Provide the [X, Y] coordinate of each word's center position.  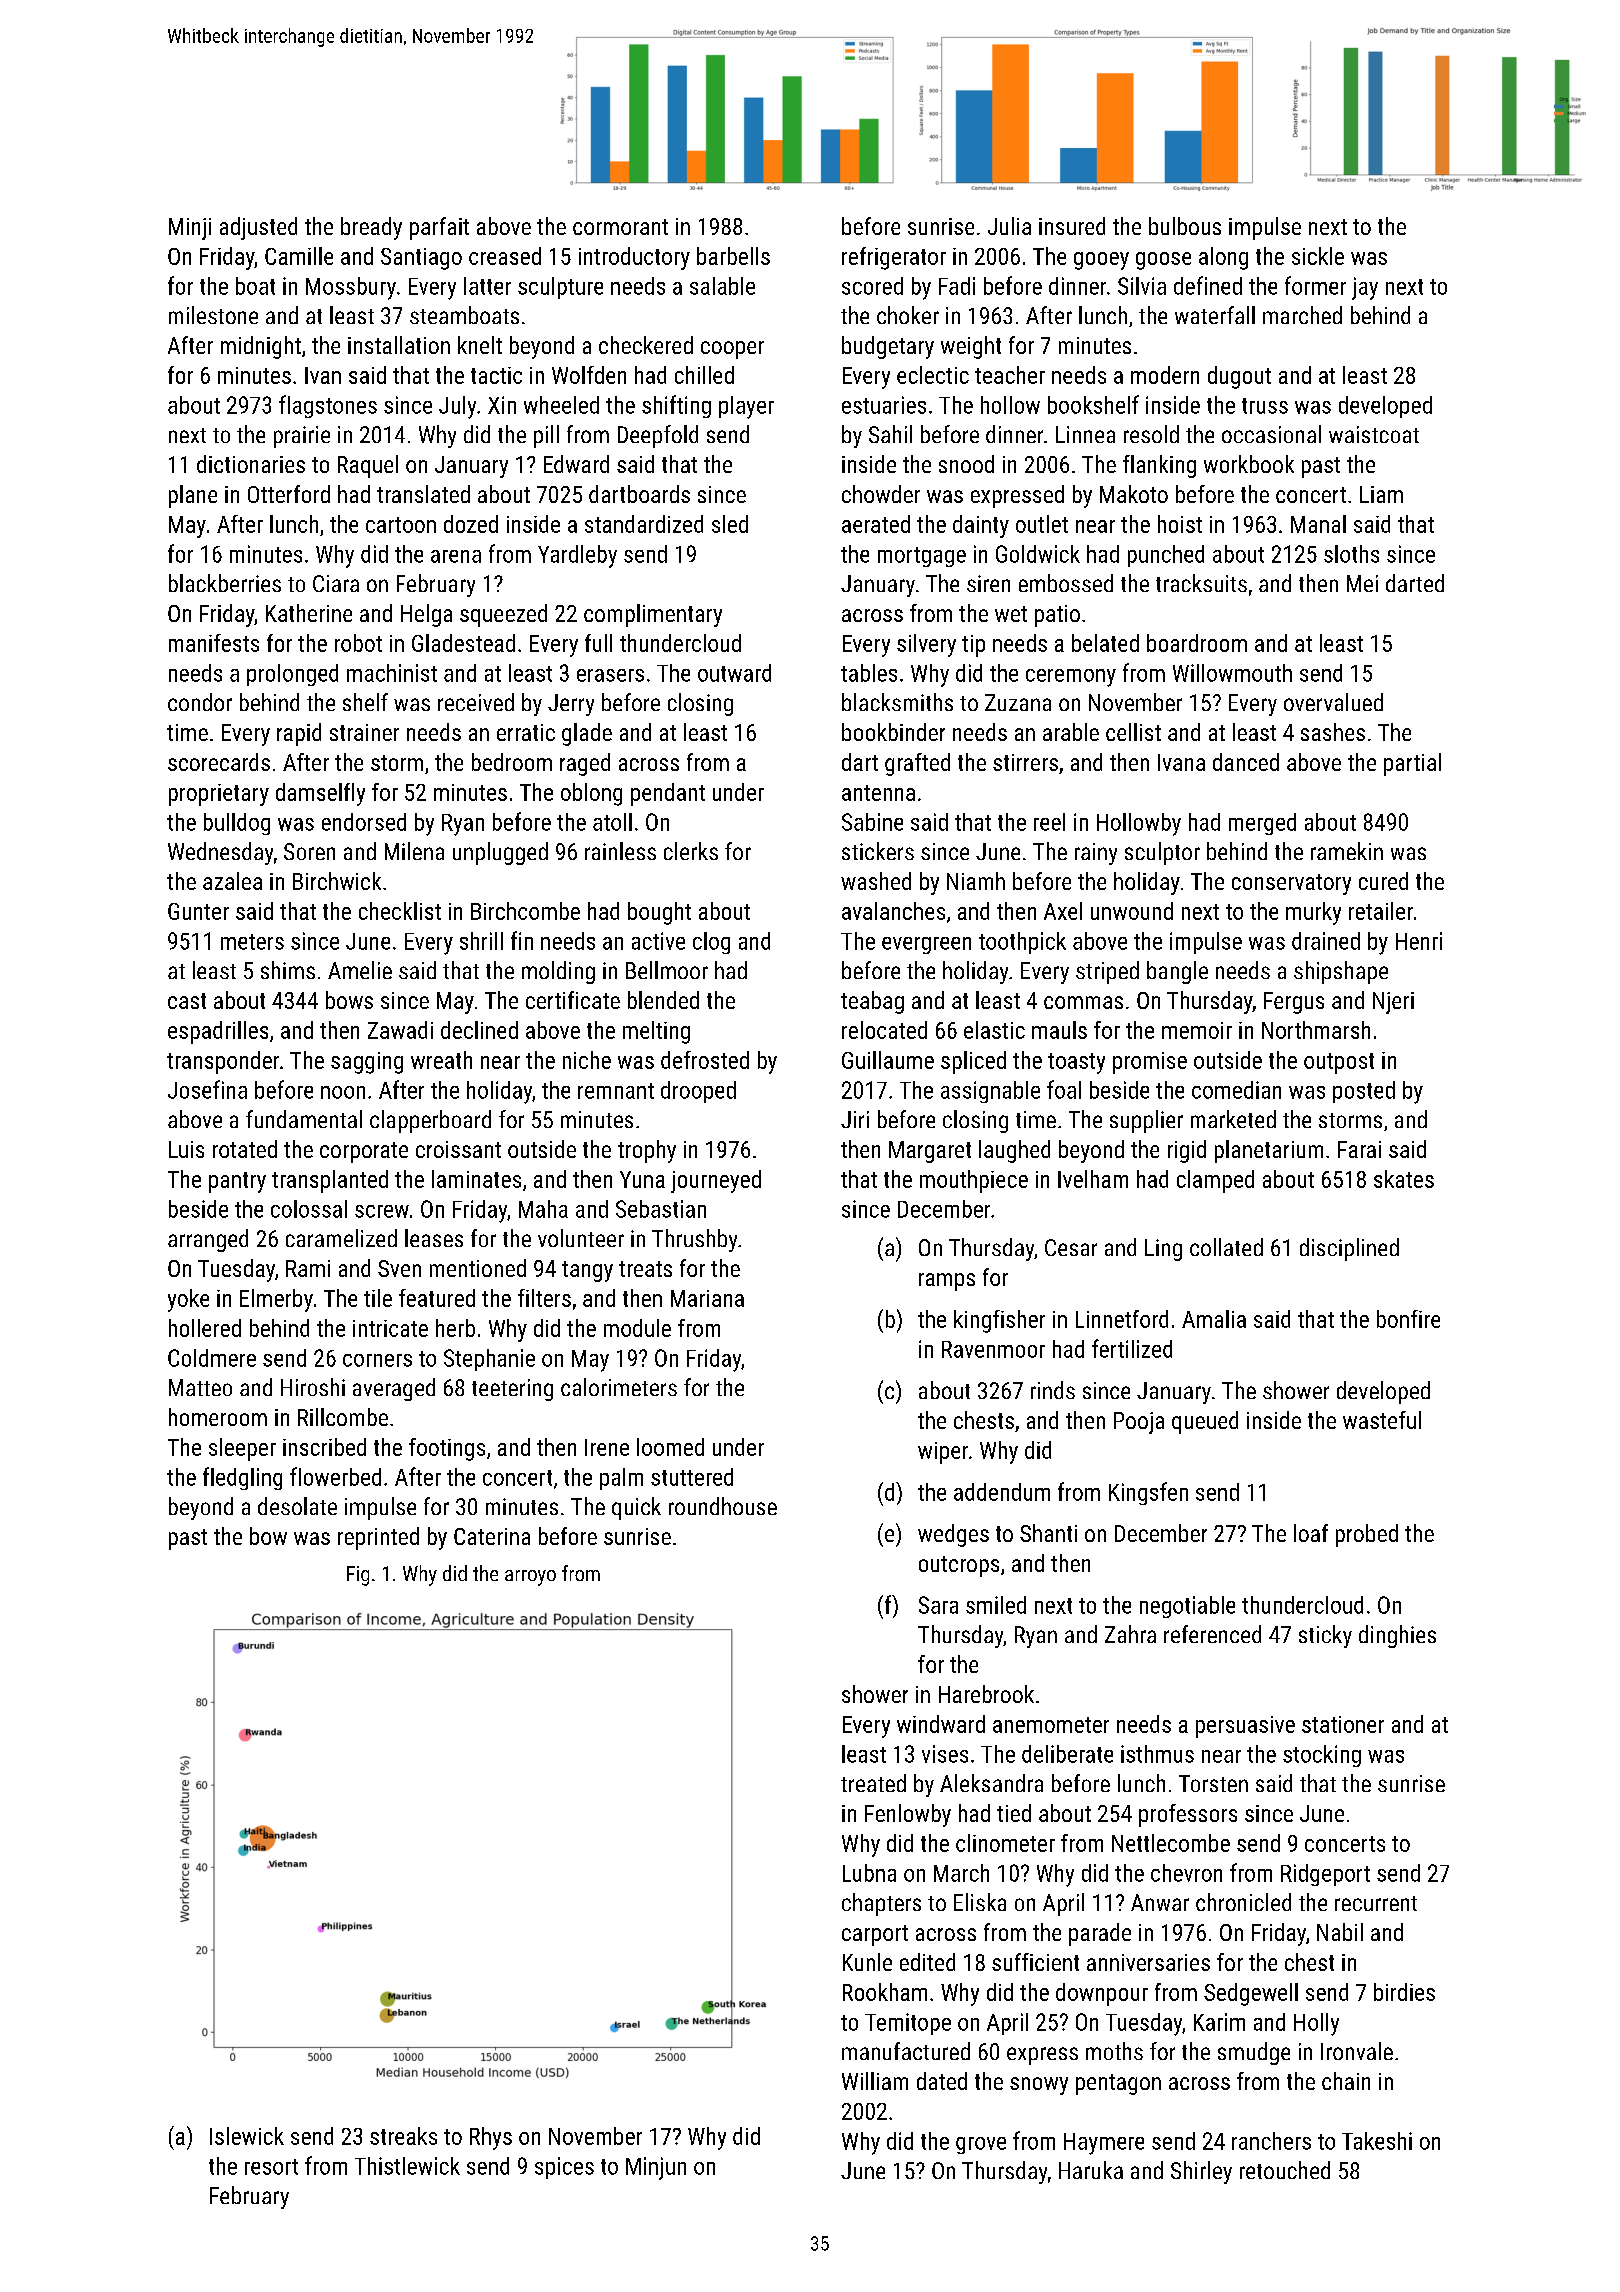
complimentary [653, 615]
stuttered [692, 1477]
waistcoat [1374, 434]
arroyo [530, 1578]
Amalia [1214, 1319]
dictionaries [251, 464]
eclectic [933, 375]
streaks [403, 2136]
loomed [670, 1447]
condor [200, 702]
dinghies [1397, 1636]
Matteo [200, 1387]
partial [1412, 764]
